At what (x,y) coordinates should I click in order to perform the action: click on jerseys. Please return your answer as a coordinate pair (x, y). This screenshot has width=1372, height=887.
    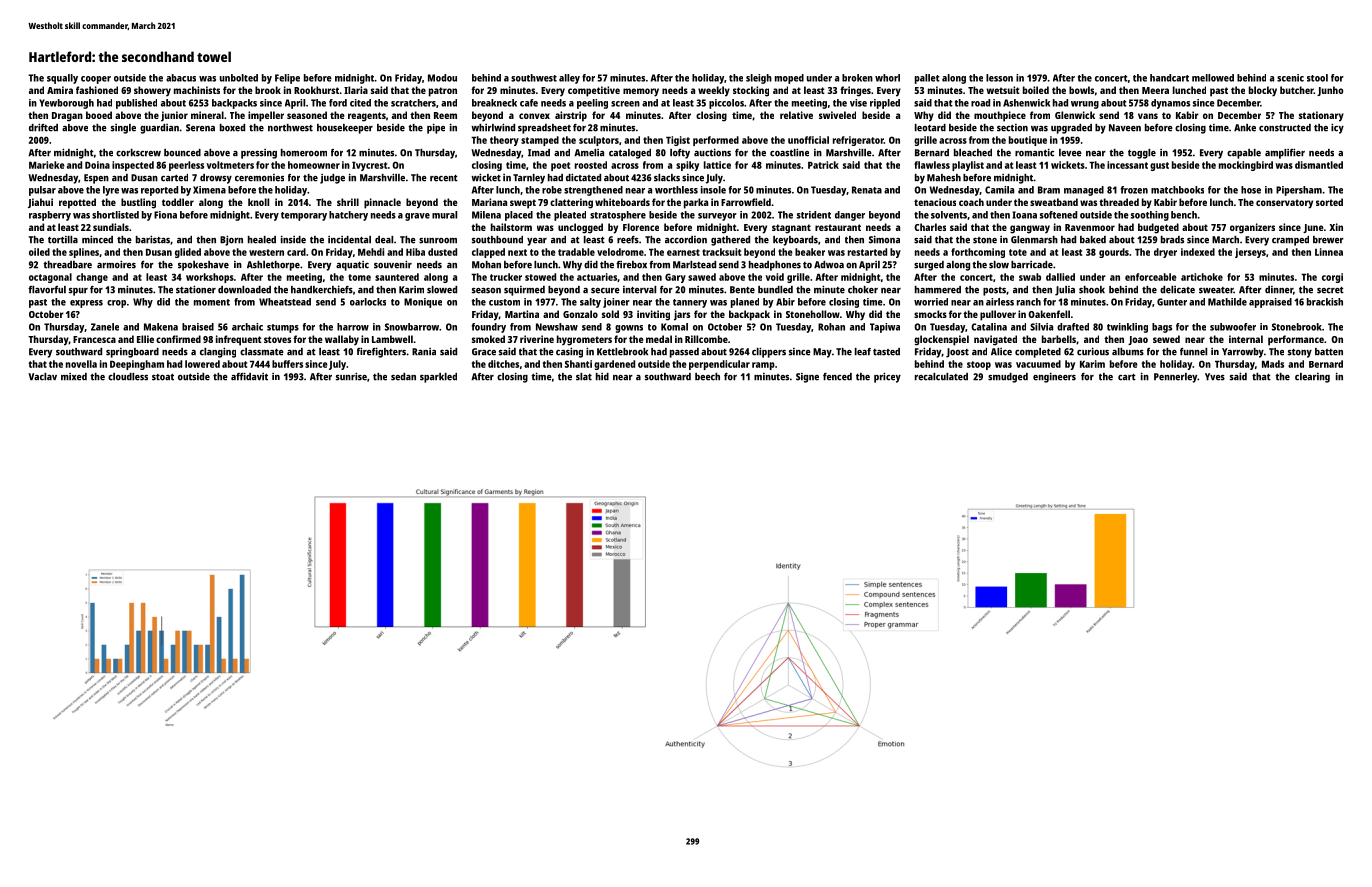
    Looking at the image, I should click on (1250, 253).
